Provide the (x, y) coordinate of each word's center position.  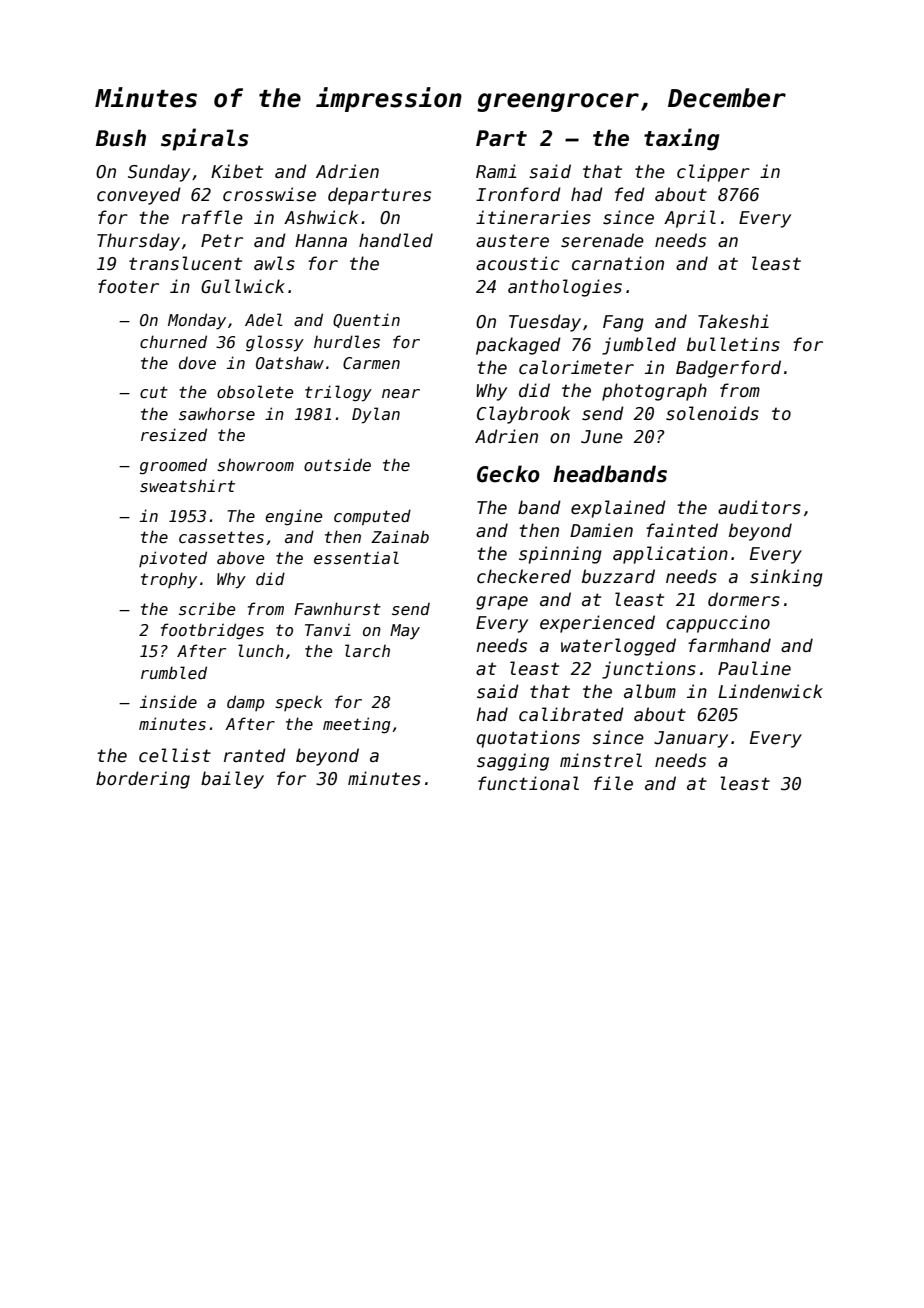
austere (512, 241)
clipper (713, 173)
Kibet (237, 171)
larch (367, 650)
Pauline (754, 668)
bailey (232, 780)
